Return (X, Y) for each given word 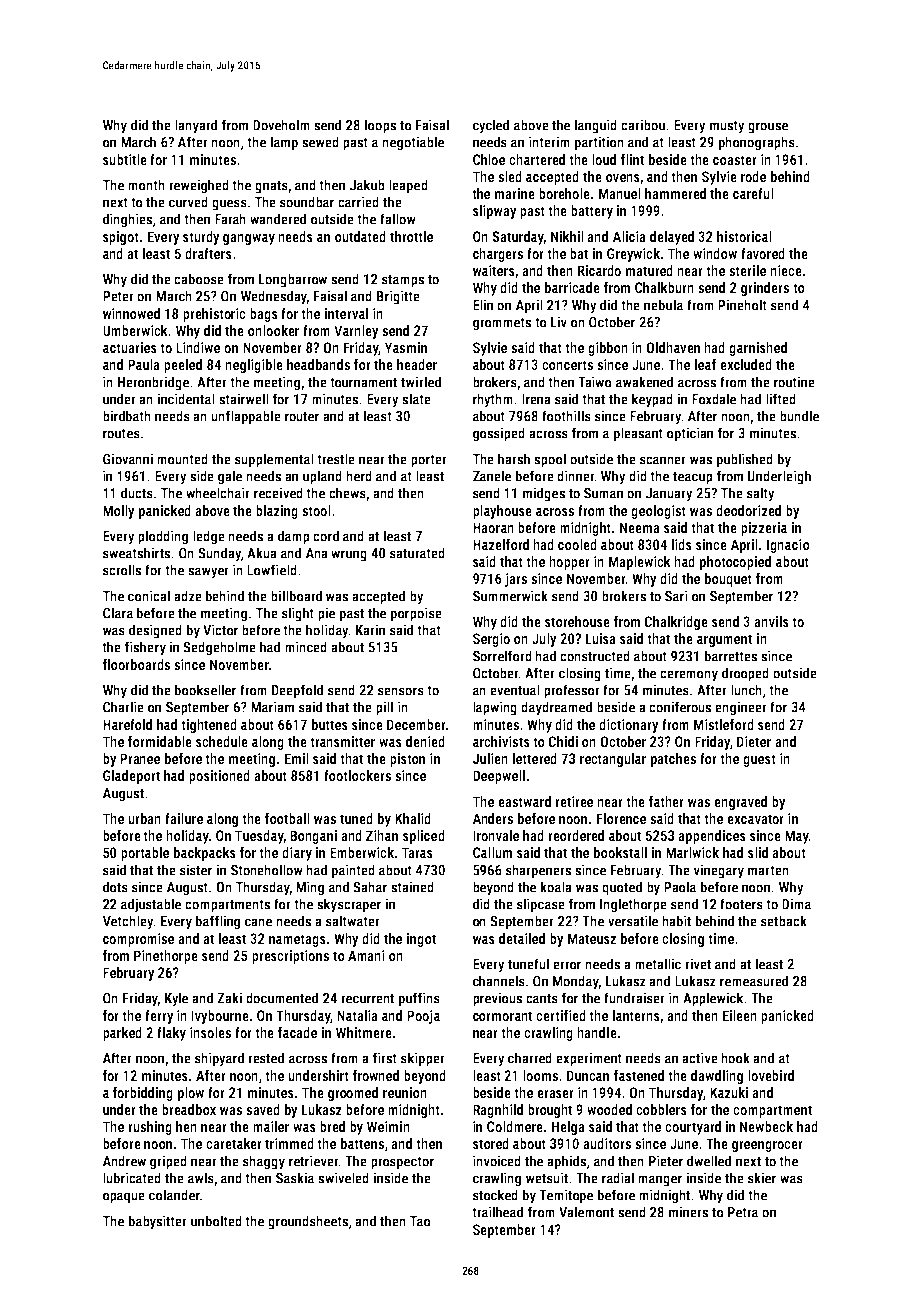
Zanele (492, 476)
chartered (537, 159)
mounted (182, 459)
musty (727, 127)
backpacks (205, 854)
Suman (603, 493)
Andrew (124, 1161)
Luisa (601, 638)
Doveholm (281, 125)
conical (149, 596)
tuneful (528, 964)
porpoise (416, 614)
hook (735, 1058)
